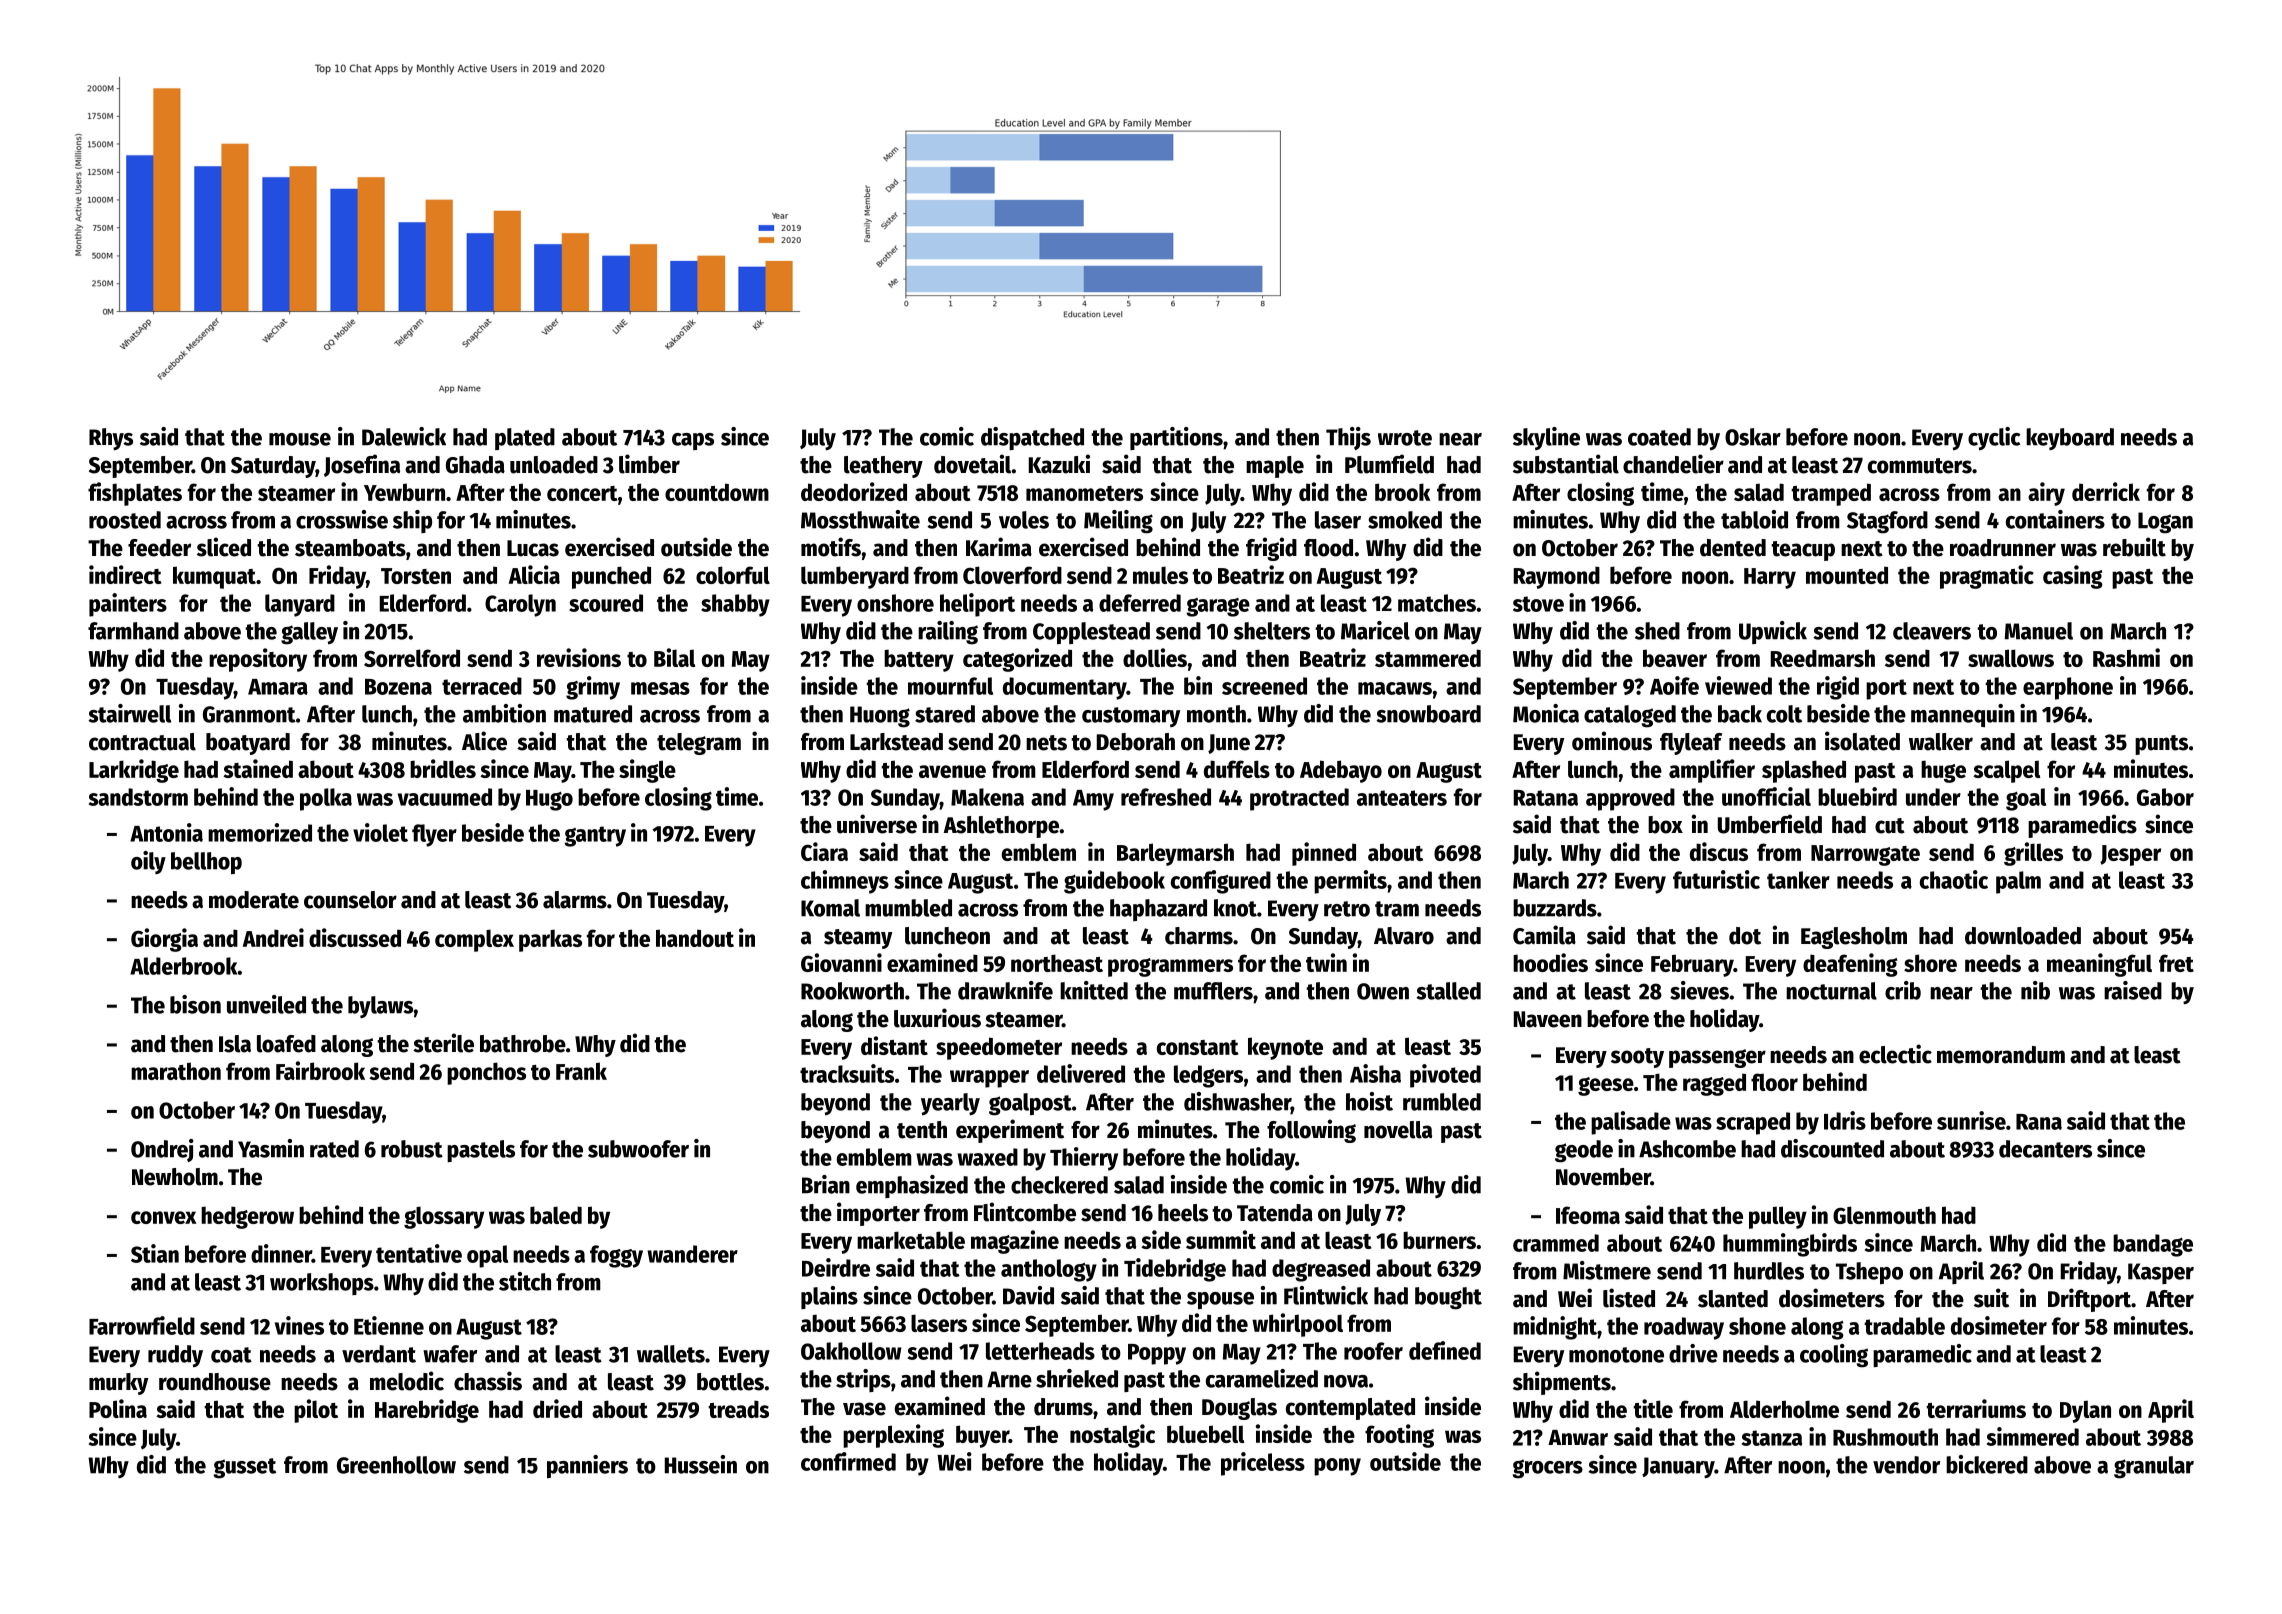 Image resolution: width=2282 pixels, height=1614 pixels. I want to click on caps, so click(693, 441).
